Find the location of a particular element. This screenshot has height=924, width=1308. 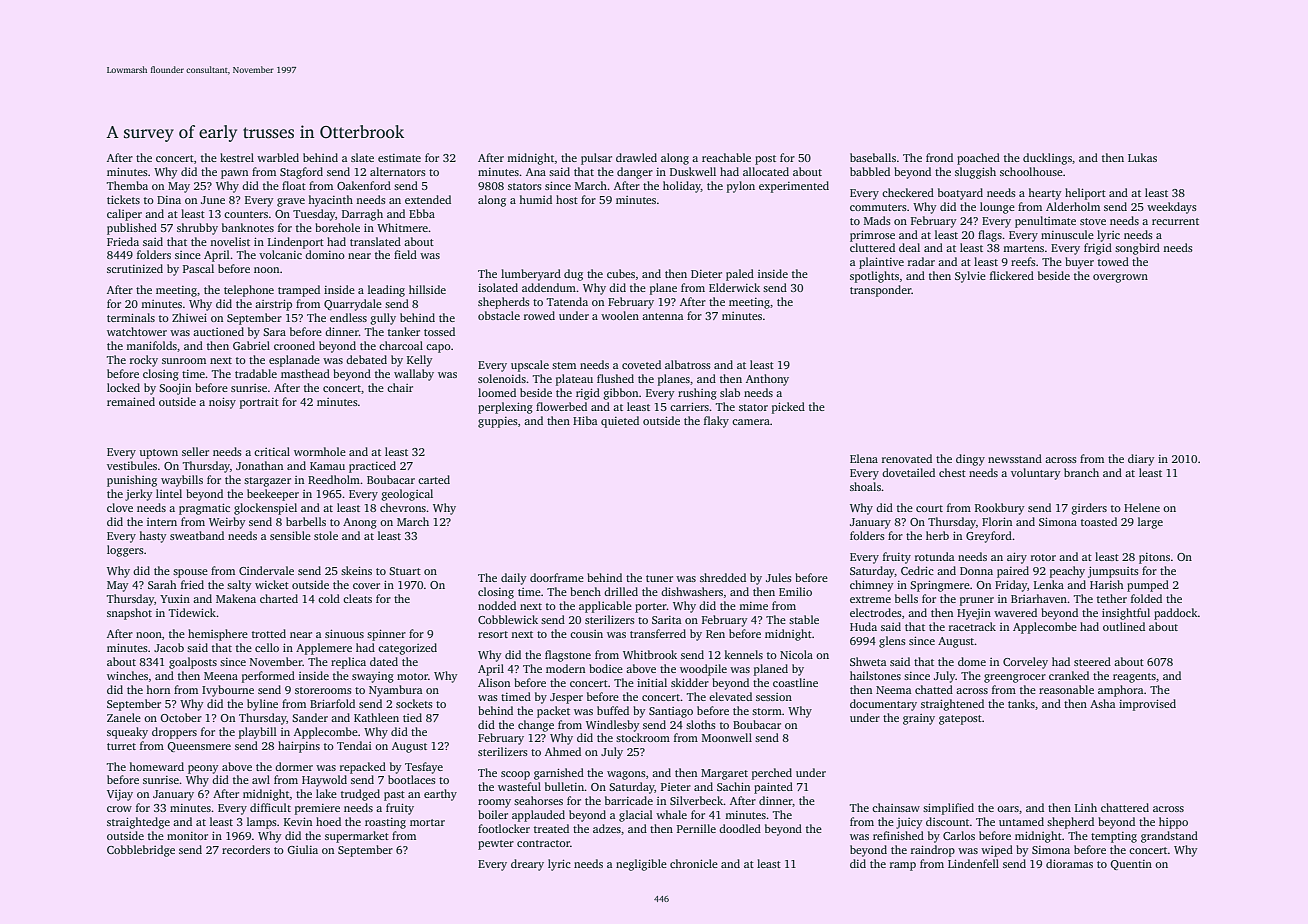

chair is located at coordinates (400, 387).
